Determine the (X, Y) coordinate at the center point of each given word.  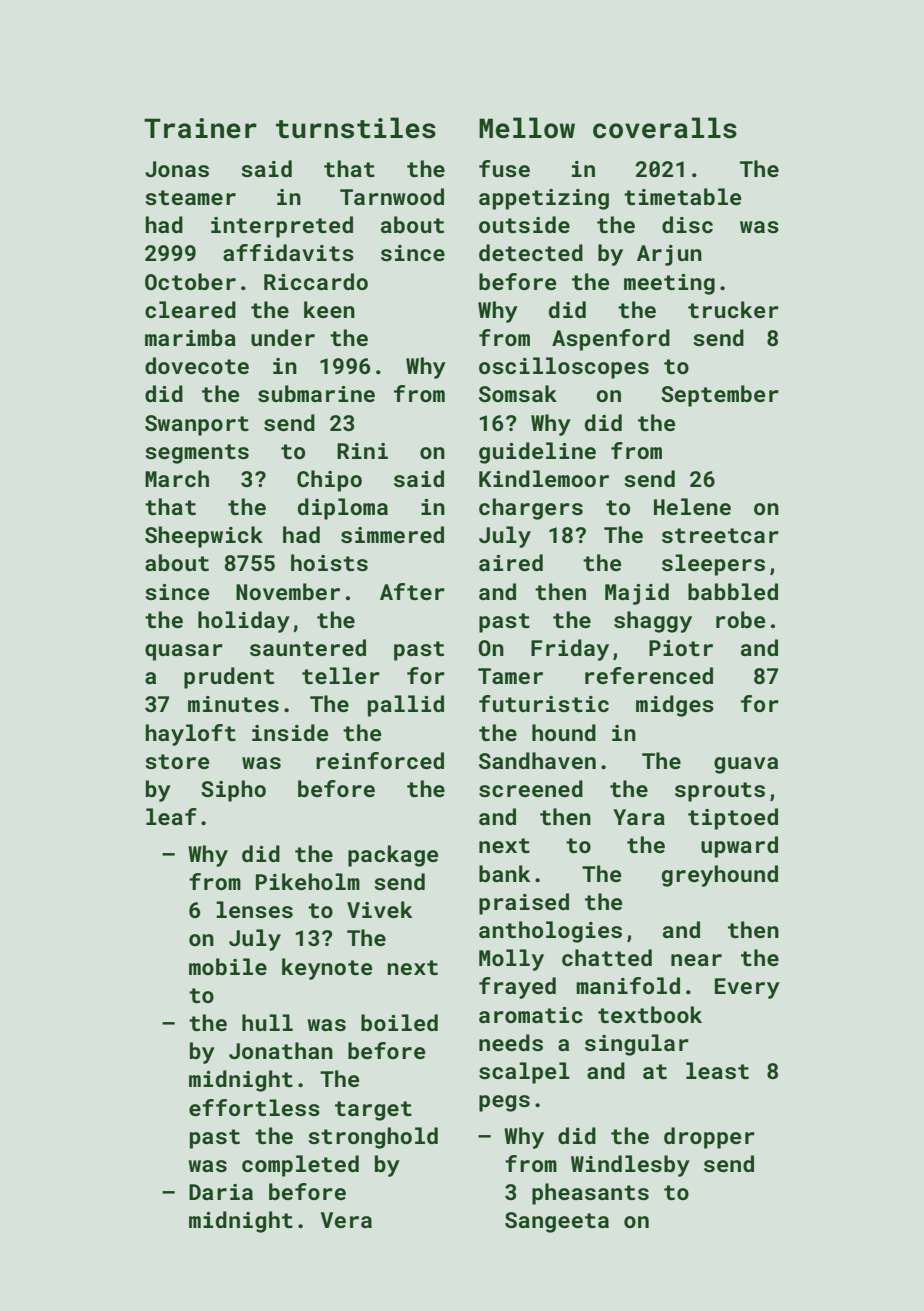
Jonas (177, 169)
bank (505, 873)
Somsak (518, 393)
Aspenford (611, 340)
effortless (254, 1107)
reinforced (380, 760)
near (696, 960)
